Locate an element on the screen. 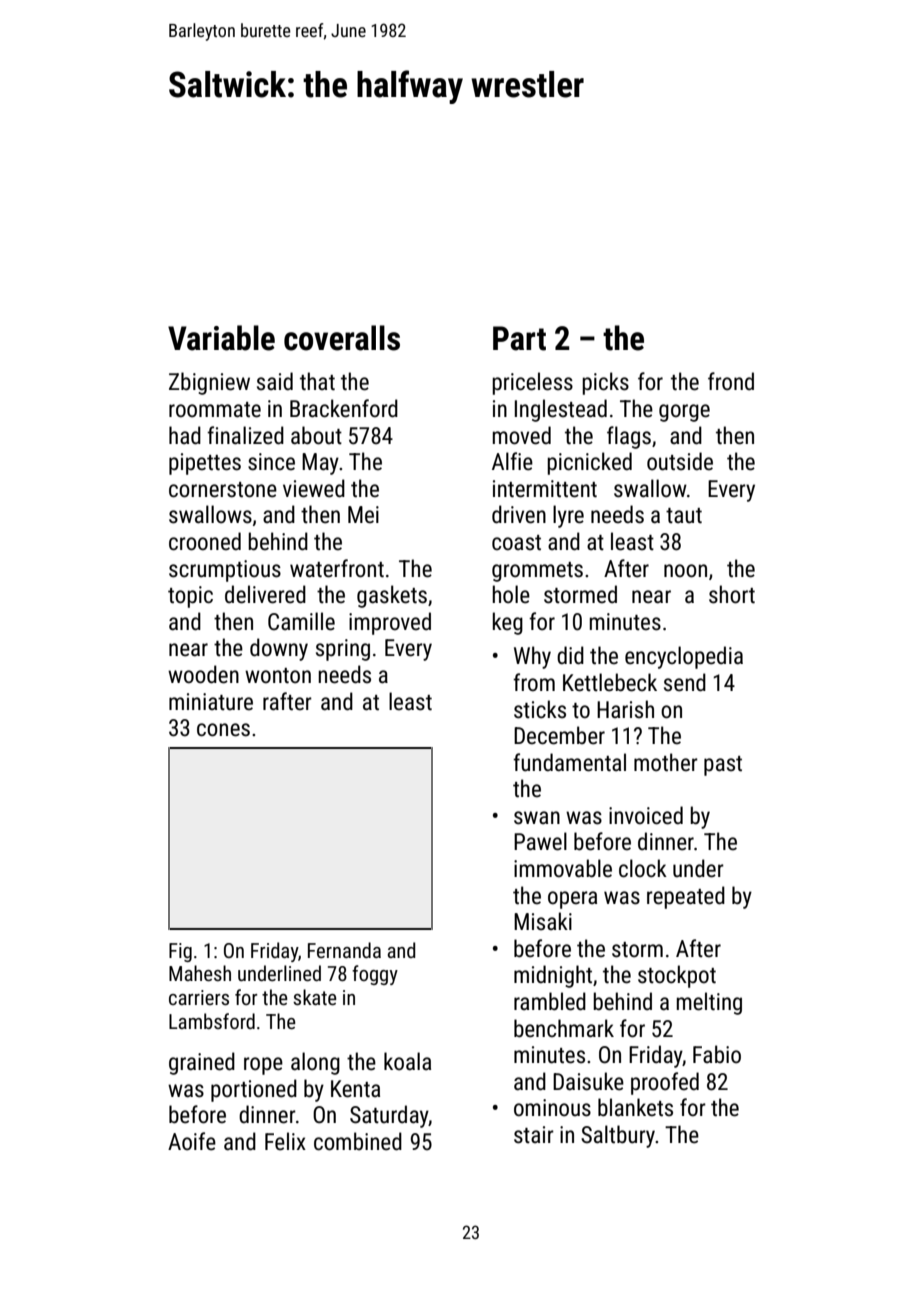  Aoife is located at coordinates (192, 1141).
